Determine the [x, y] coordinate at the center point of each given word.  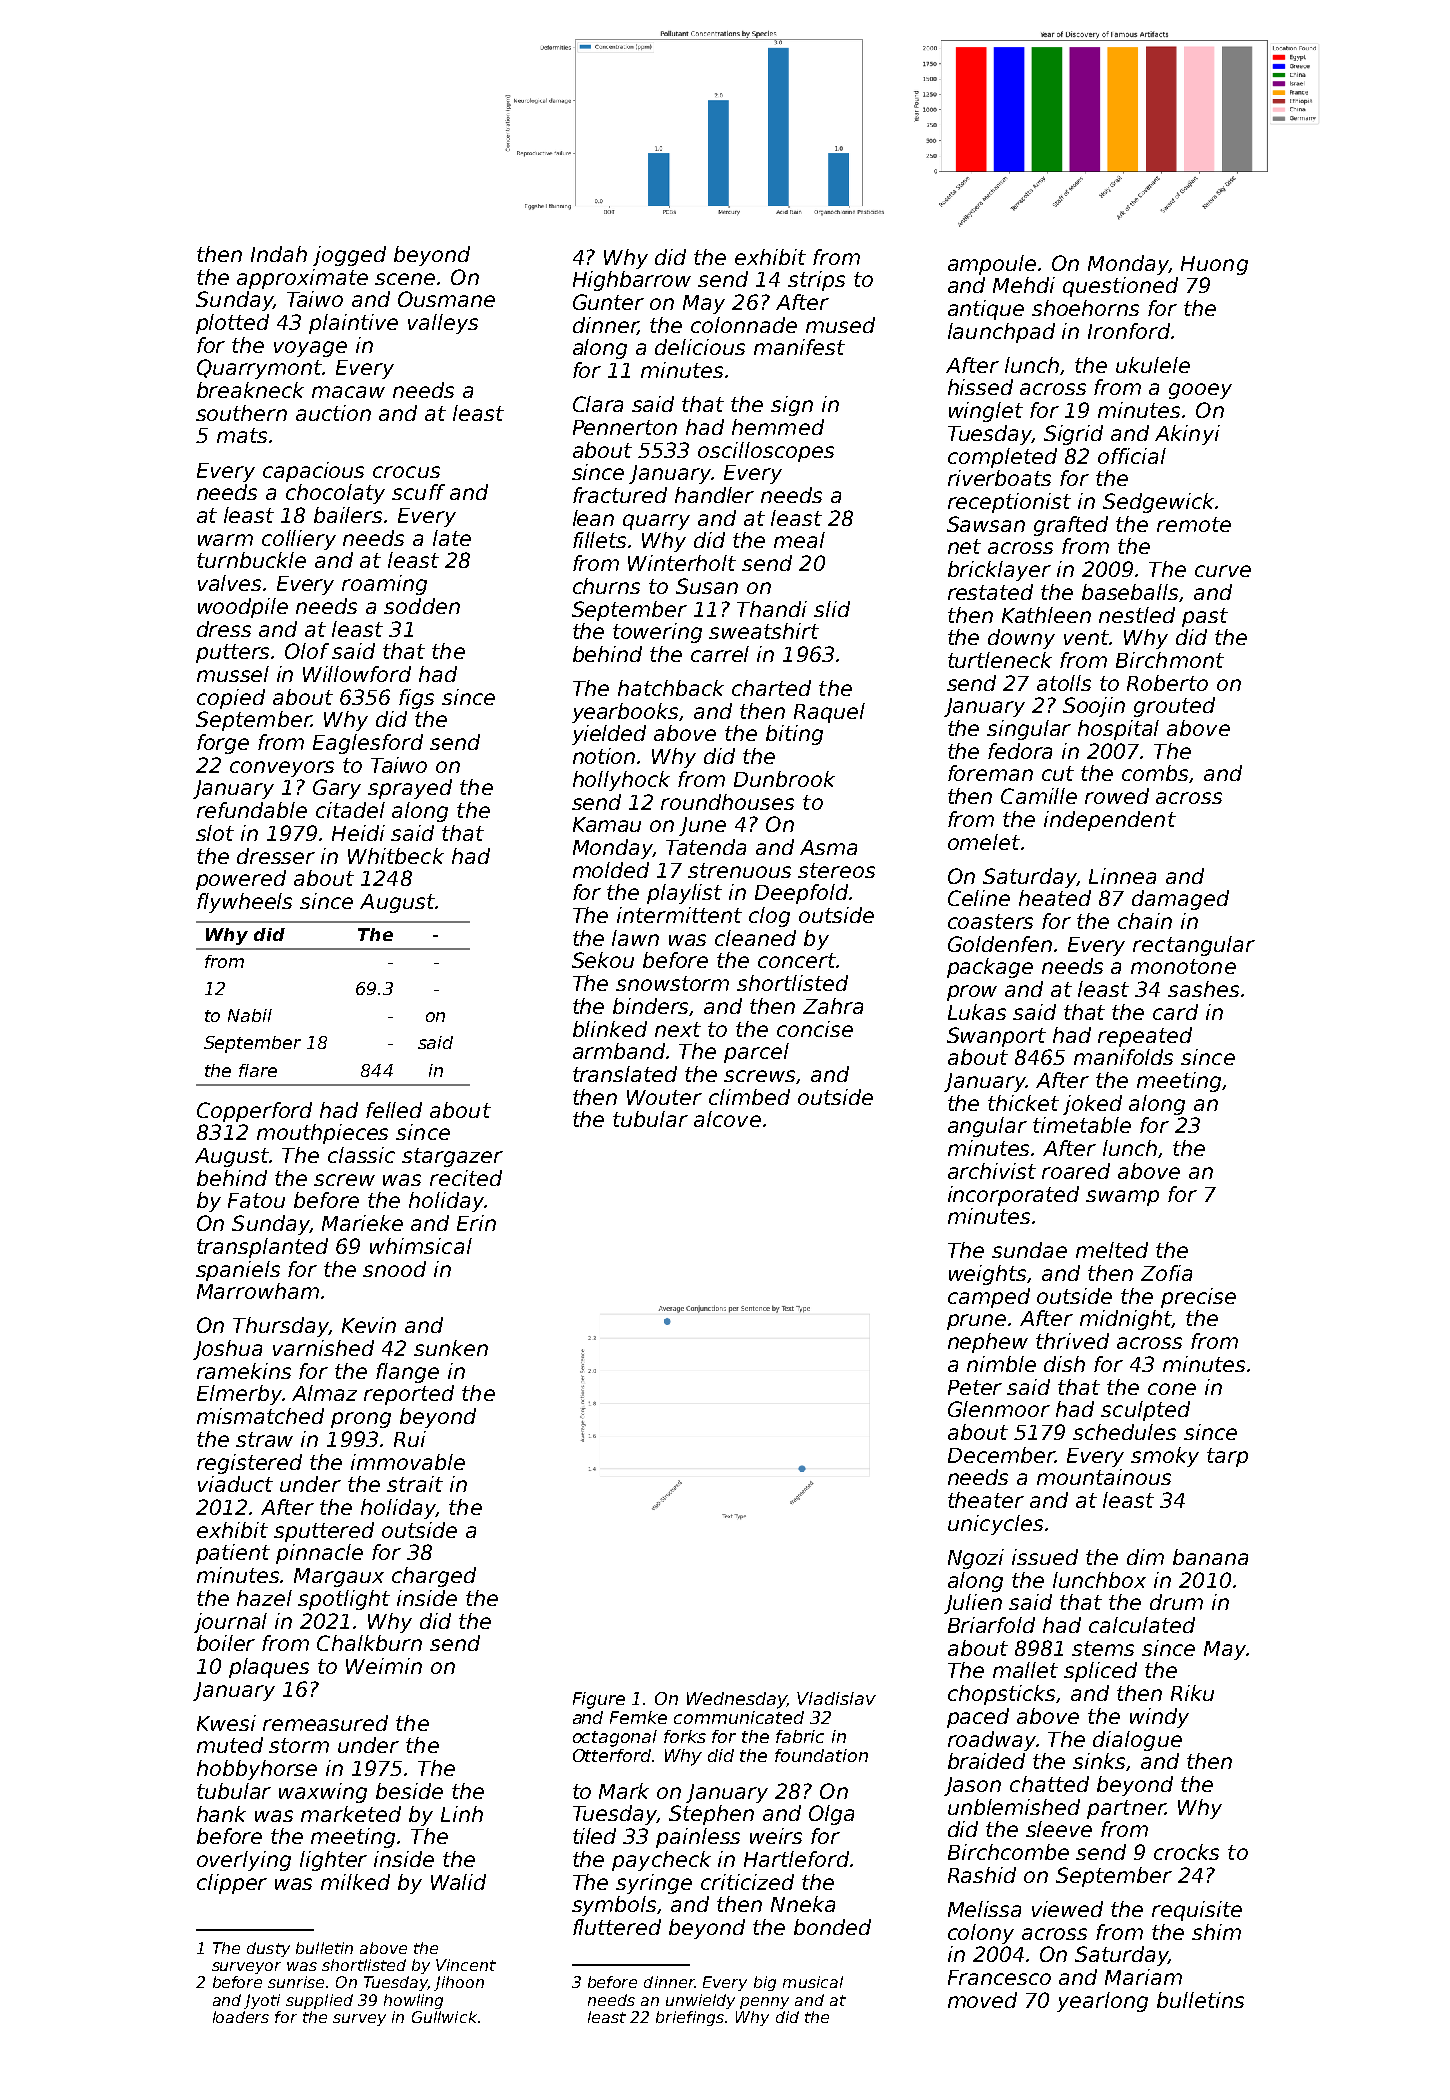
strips [816, 281]
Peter [975, 1387]
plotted [232, 324]
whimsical [421, 1246]
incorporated [1013, 1196]
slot [215, 833]
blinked [610, 1029]
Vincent [466, 1965]
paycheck [661, 1861]
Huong [1214, 265]
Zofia [1166, 1273]
